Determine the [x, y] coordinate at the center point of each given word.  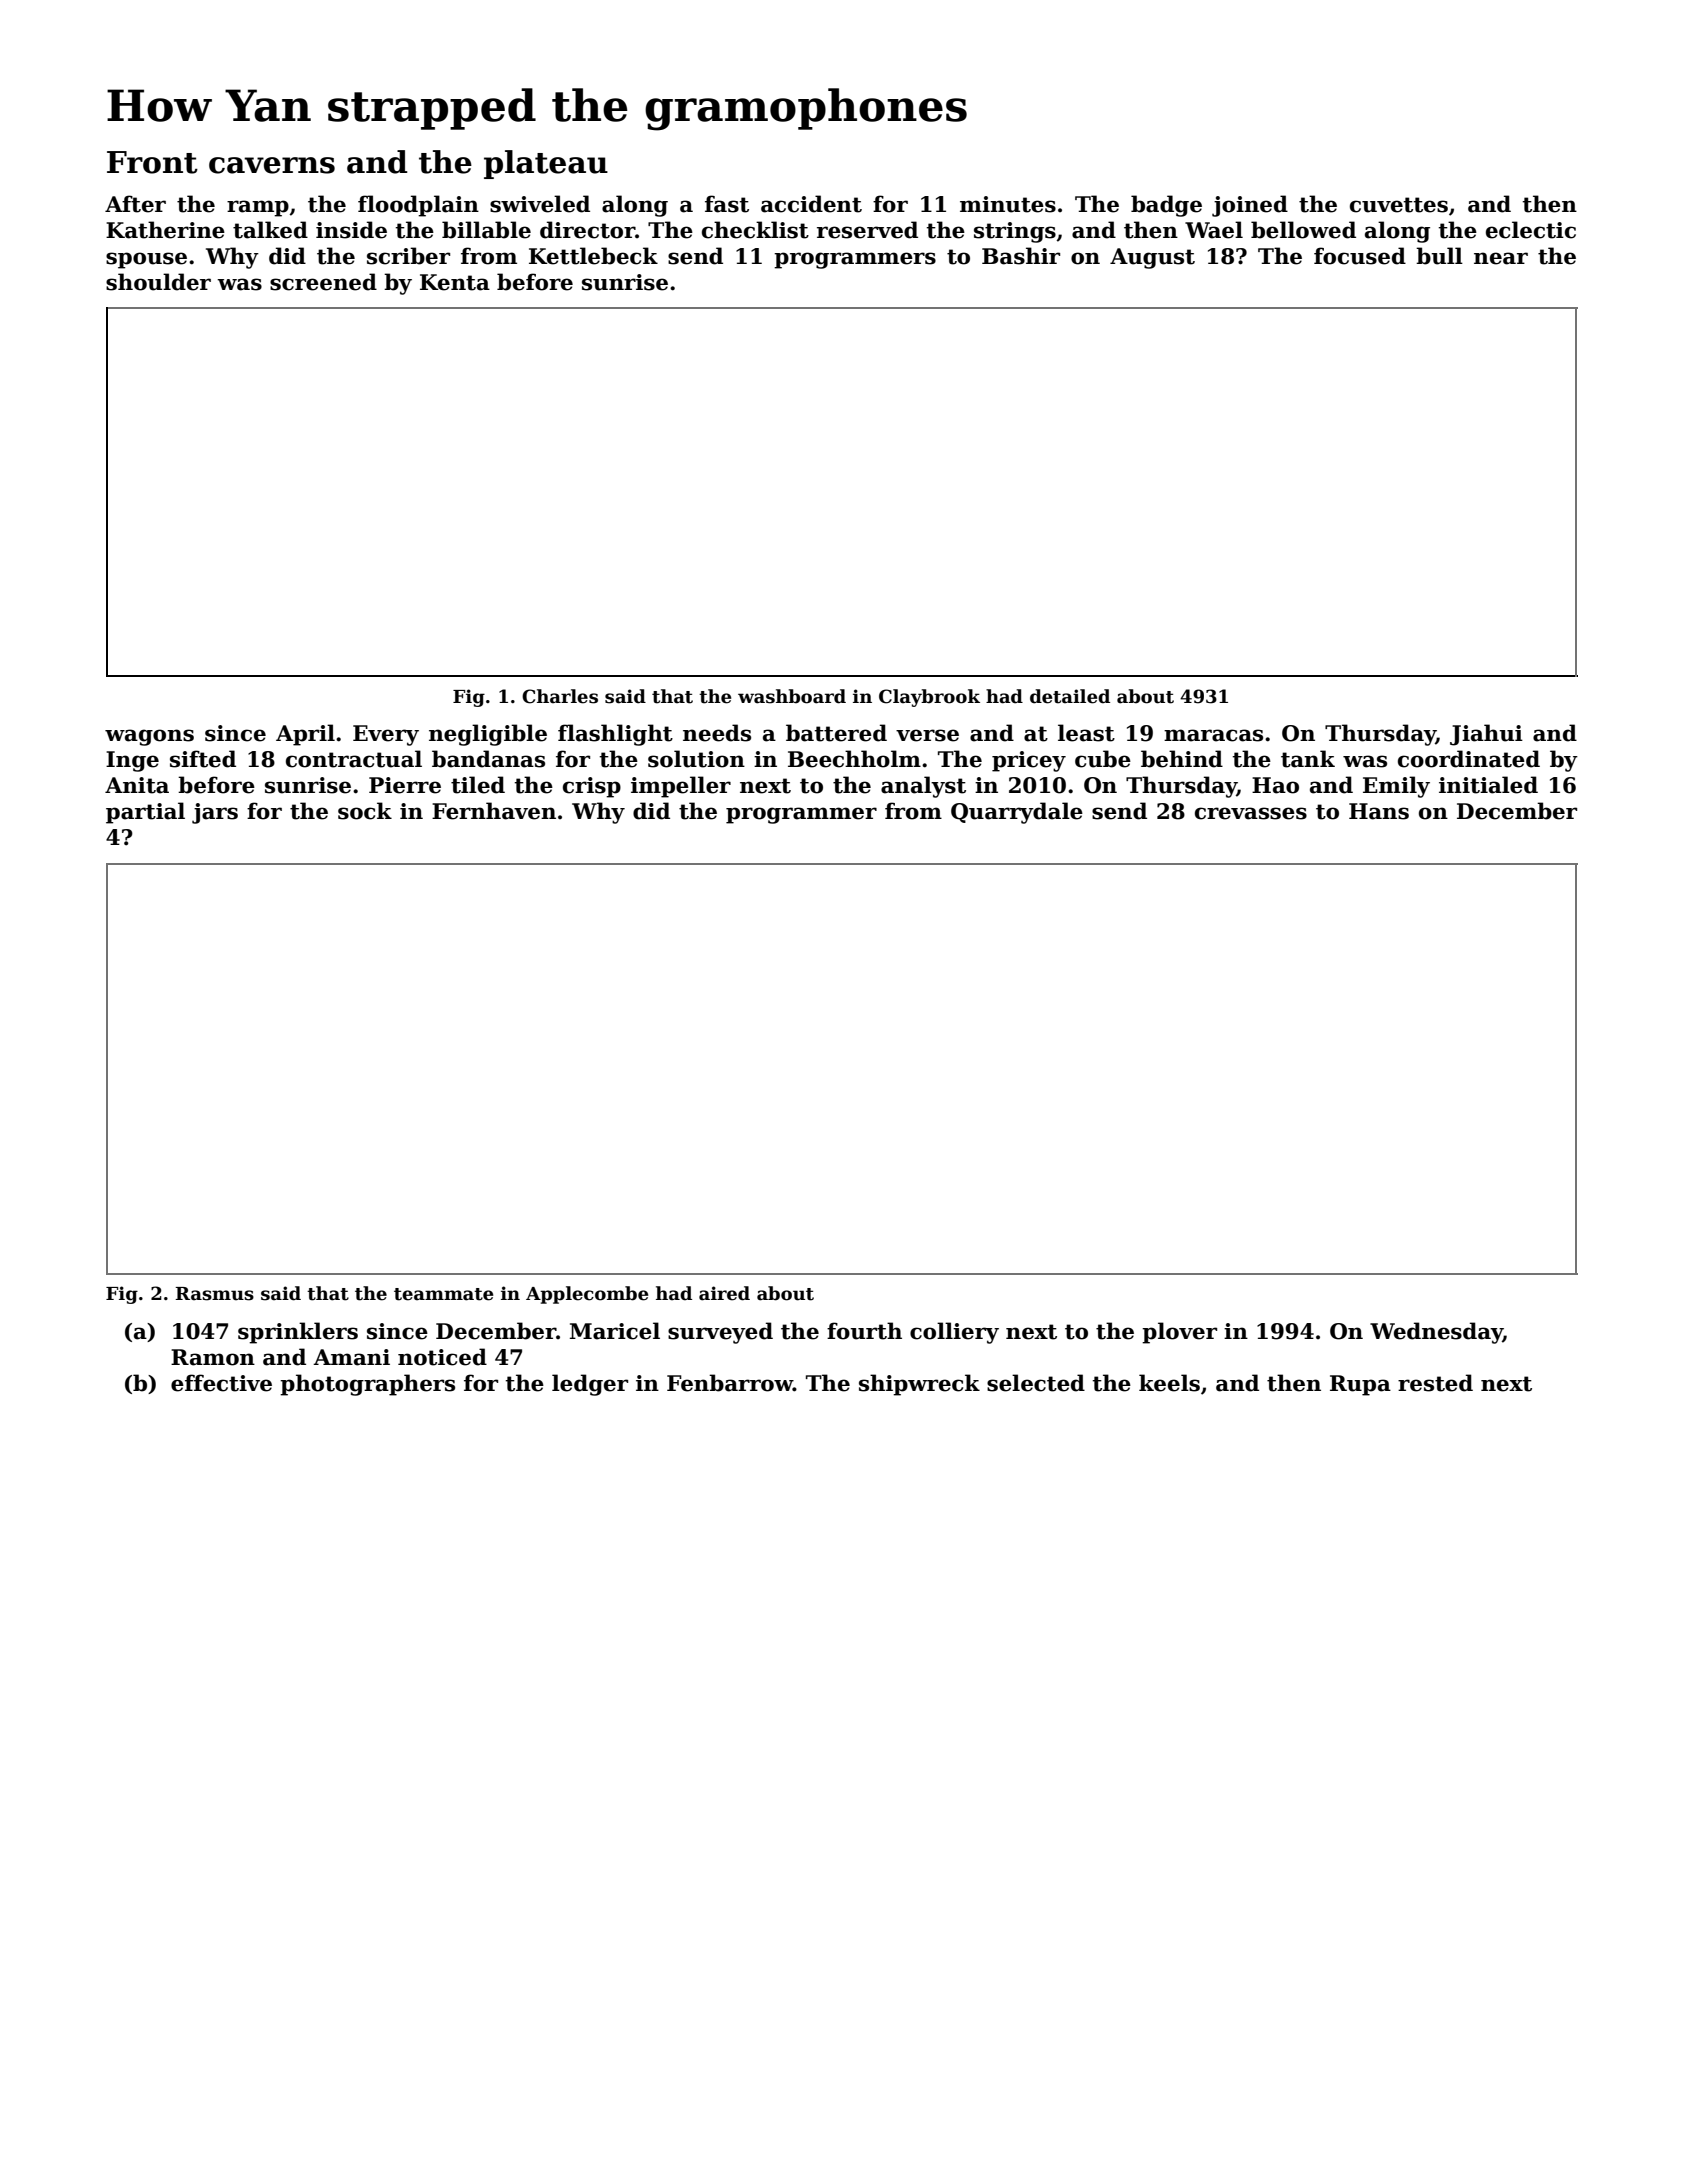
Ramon [213, 1357]
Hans [1379, 811]
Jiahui [1486, 735]
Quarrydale [1017, 813]
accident [811, 204]
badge [1166, 206]
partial [145, 813]
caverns [272, 165]
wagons [149, 737]
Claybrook [929, 698]
